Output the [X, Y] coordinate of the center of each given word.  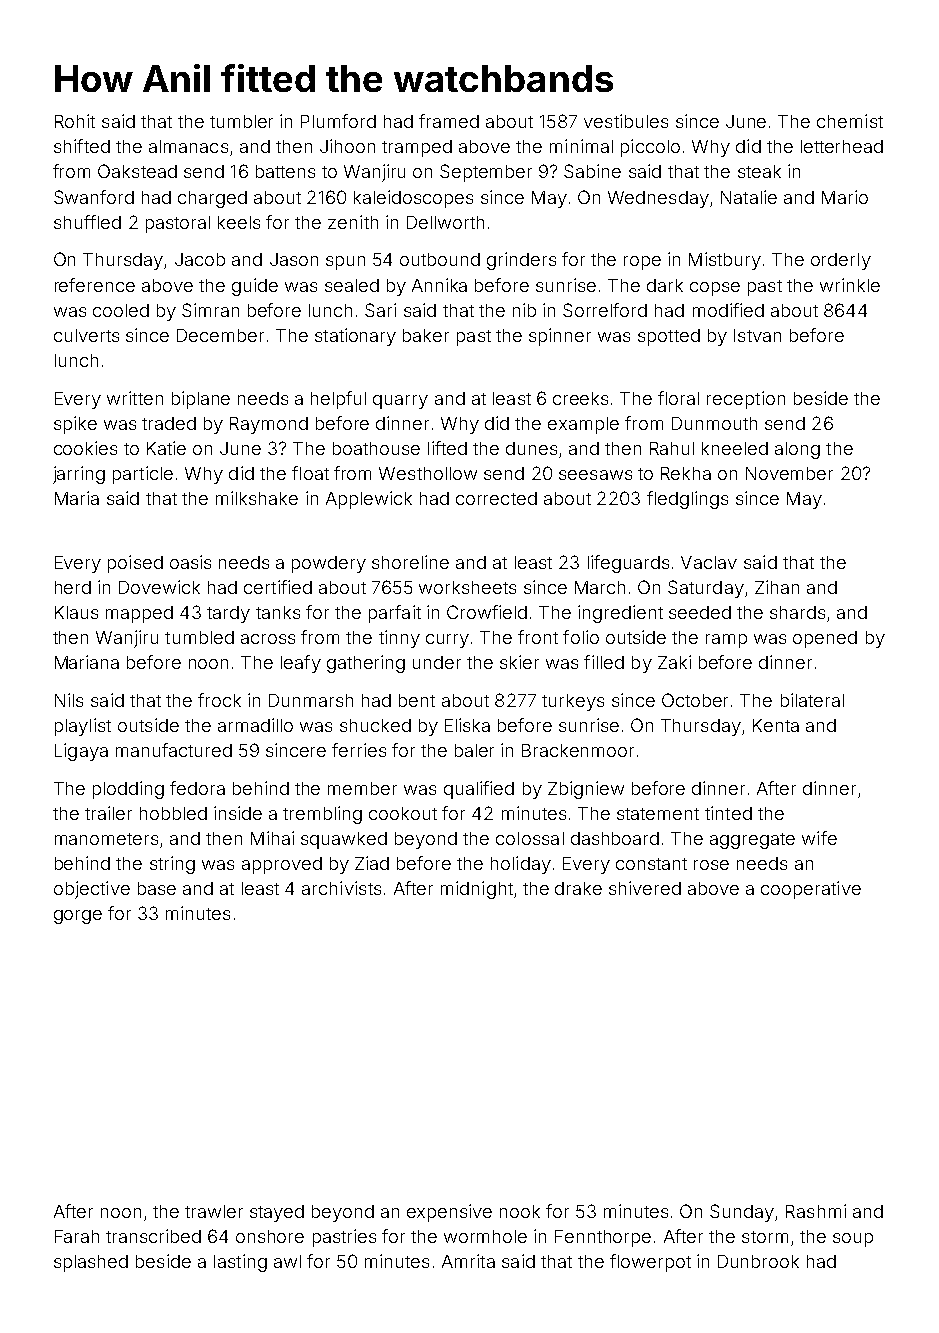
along [797, 450]
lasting [240, 1263]
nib [524, 310]
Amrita [468, 1261]
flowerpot [650, 1263]
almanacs [188, 146]
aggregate [752, 841]
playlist [83, 727]
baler [474, 750]
